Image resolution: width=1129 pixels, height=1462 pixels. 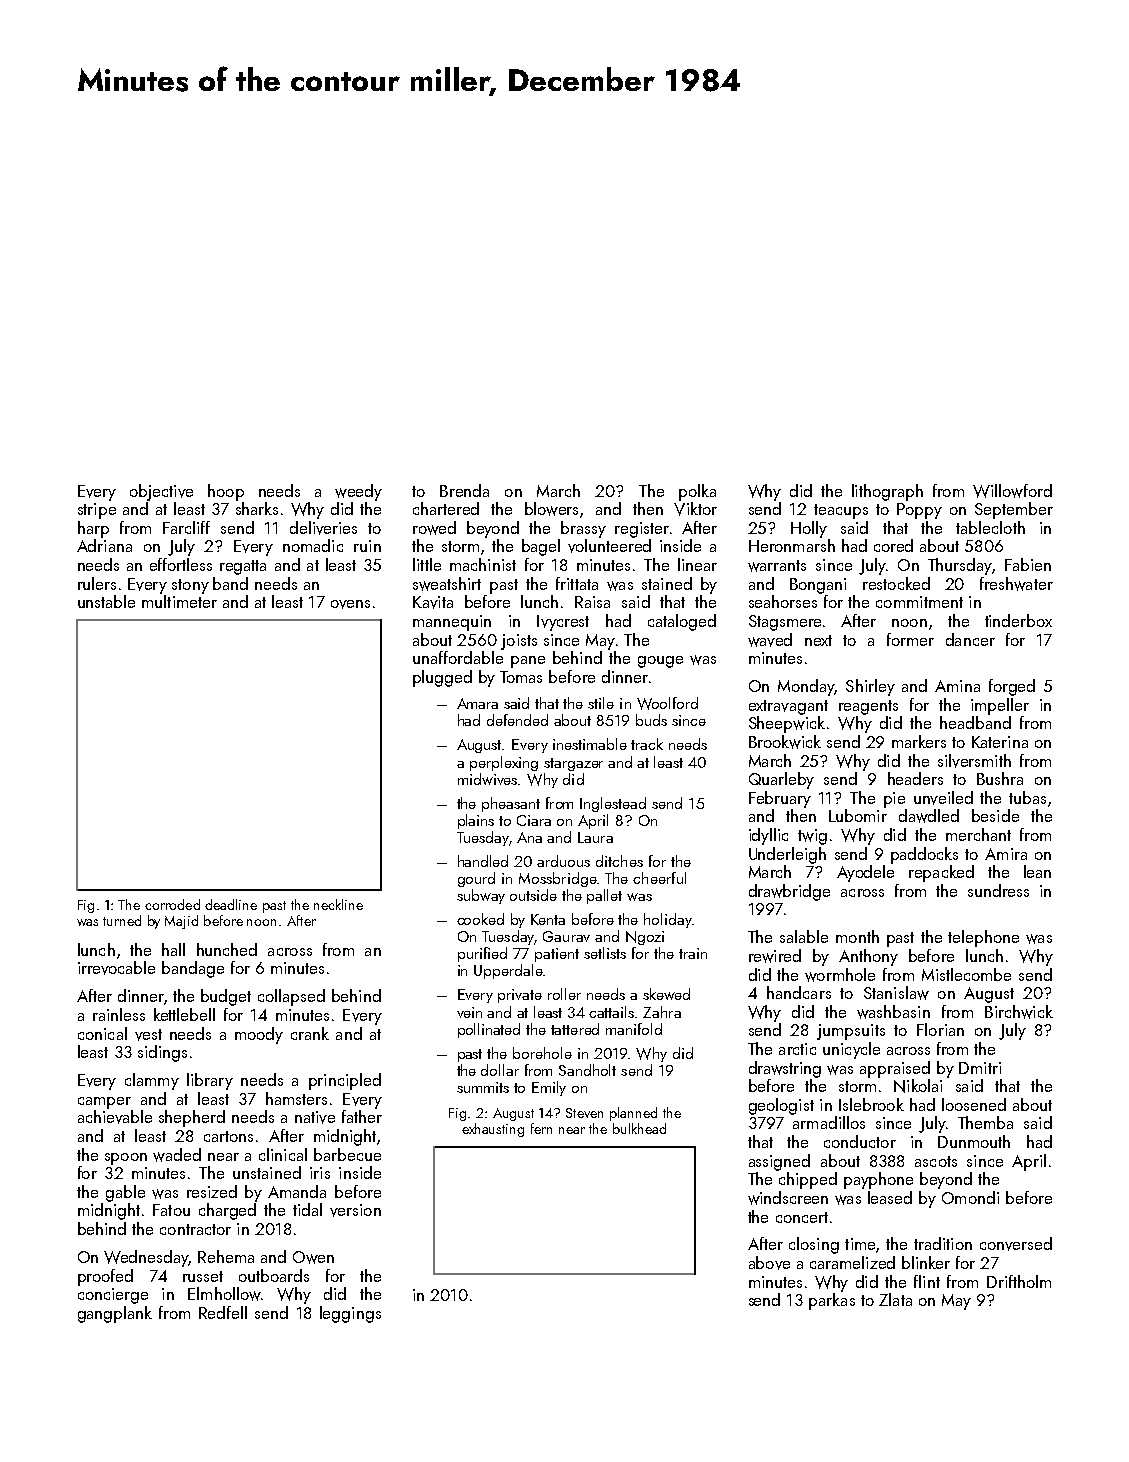 What do you see at coordinates (274, 1275) in the document?
I see `outboards` at bounding box center [274, 1275].
